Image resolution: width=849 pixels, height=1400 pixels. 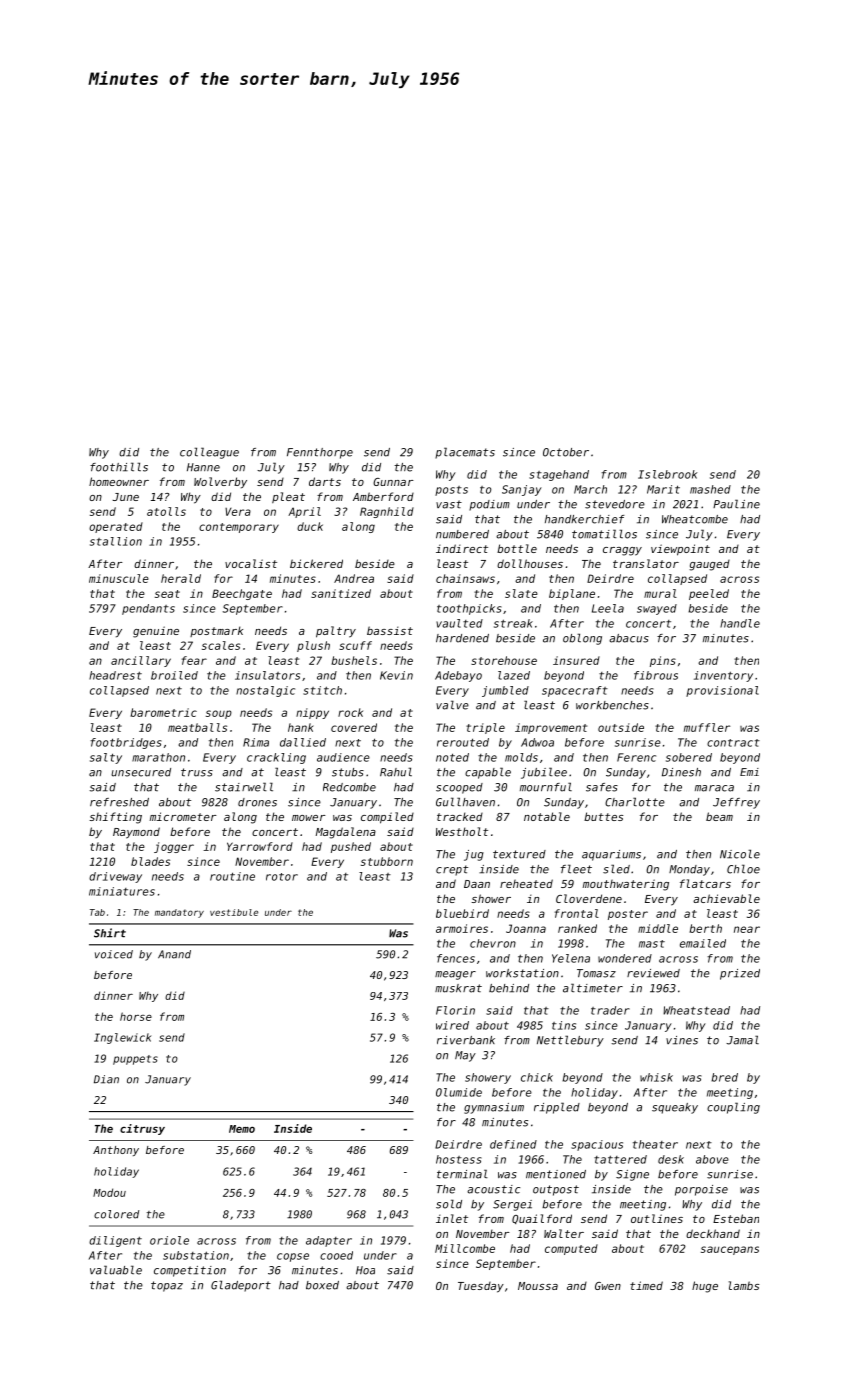 What do you see at coordinates (485, 728) in the screenshot?
I see `triple` at bounding box center [485, 728].
